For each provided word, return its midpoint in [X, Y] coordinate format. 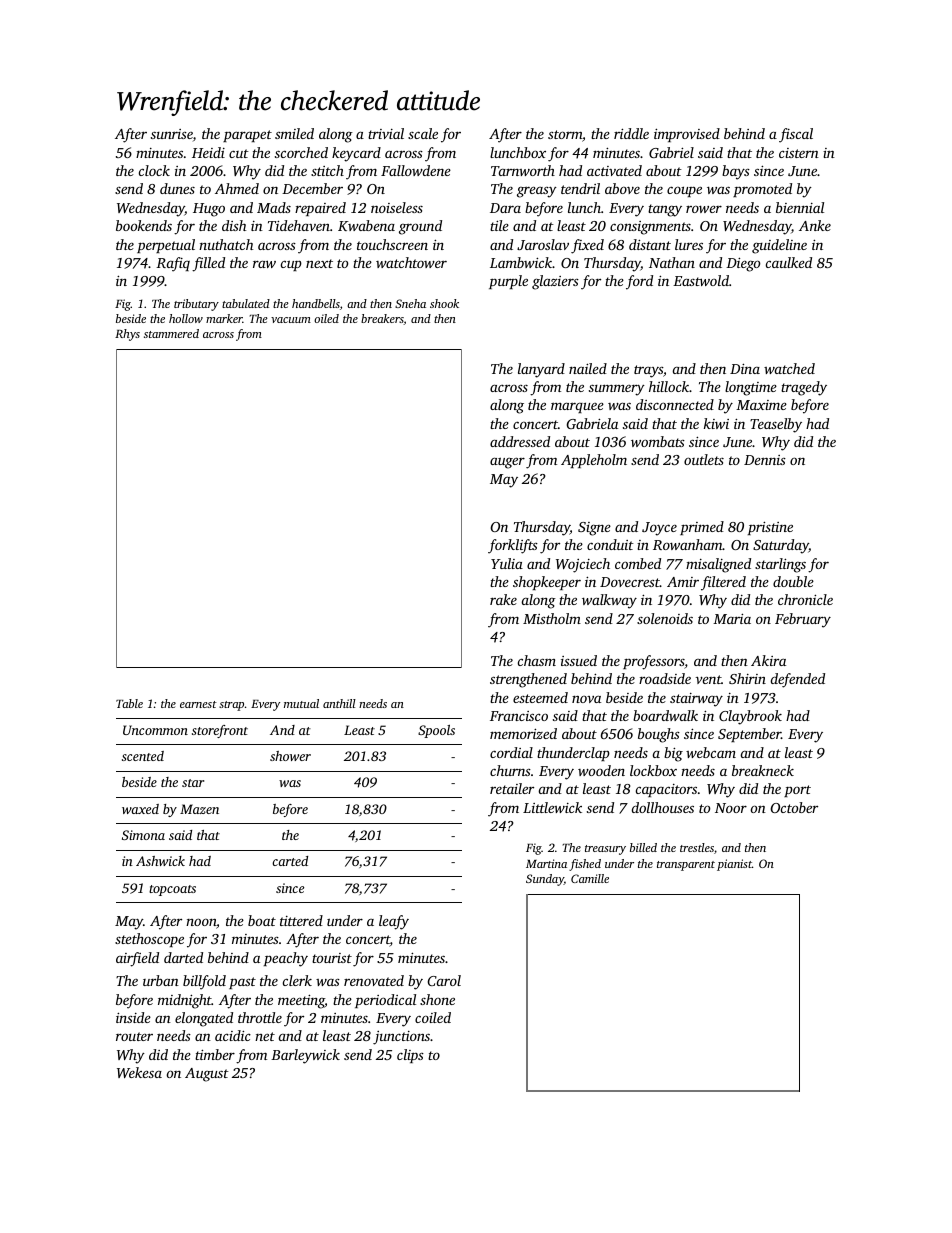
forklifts [513, 546]
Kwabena [366, 225]
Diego [743, 264]
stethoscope [149, 940]
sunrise [172, 134]
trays [648, 371]
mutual [301, 703]
